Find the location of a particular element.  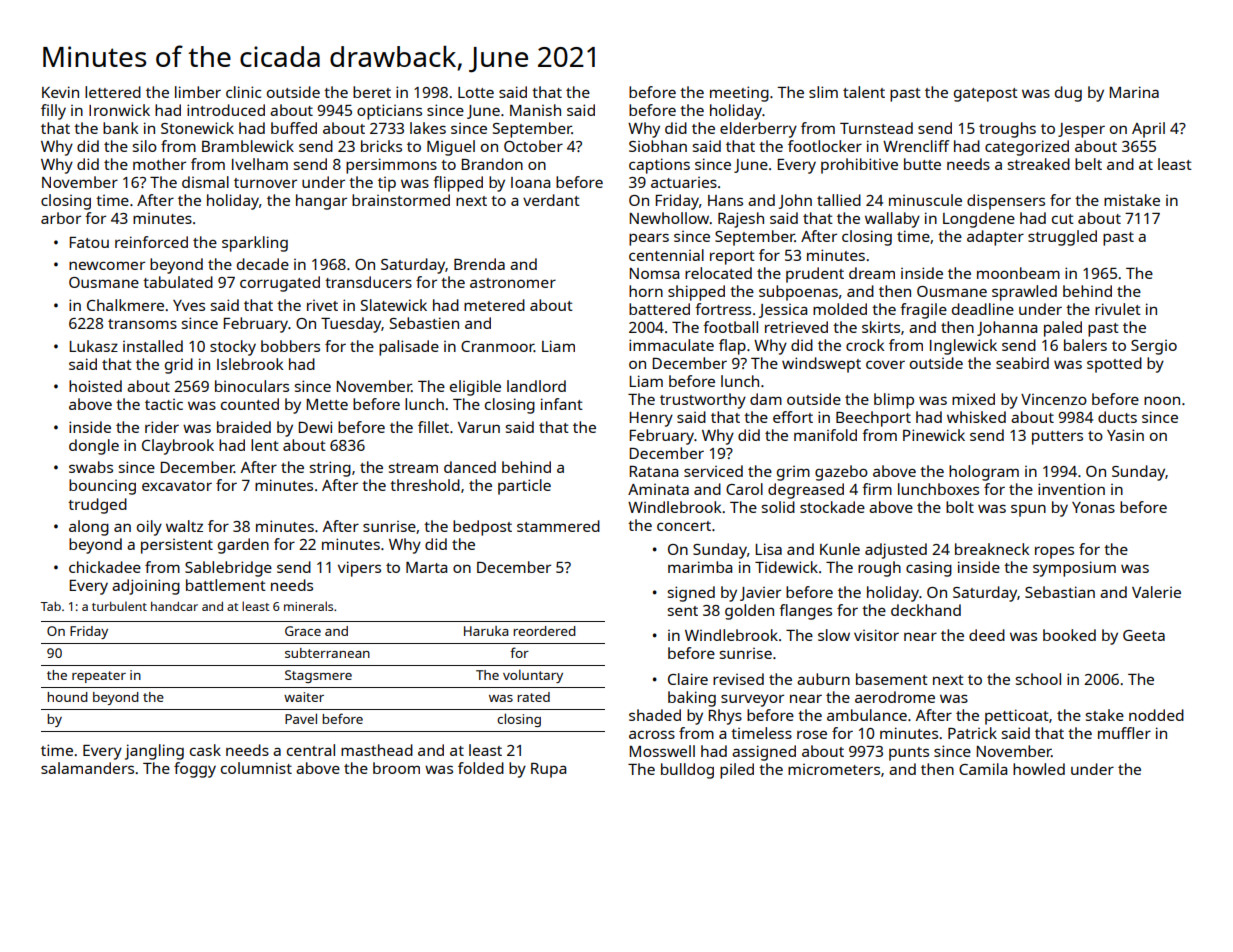

salamanders is located at coordinates (87, 768).
